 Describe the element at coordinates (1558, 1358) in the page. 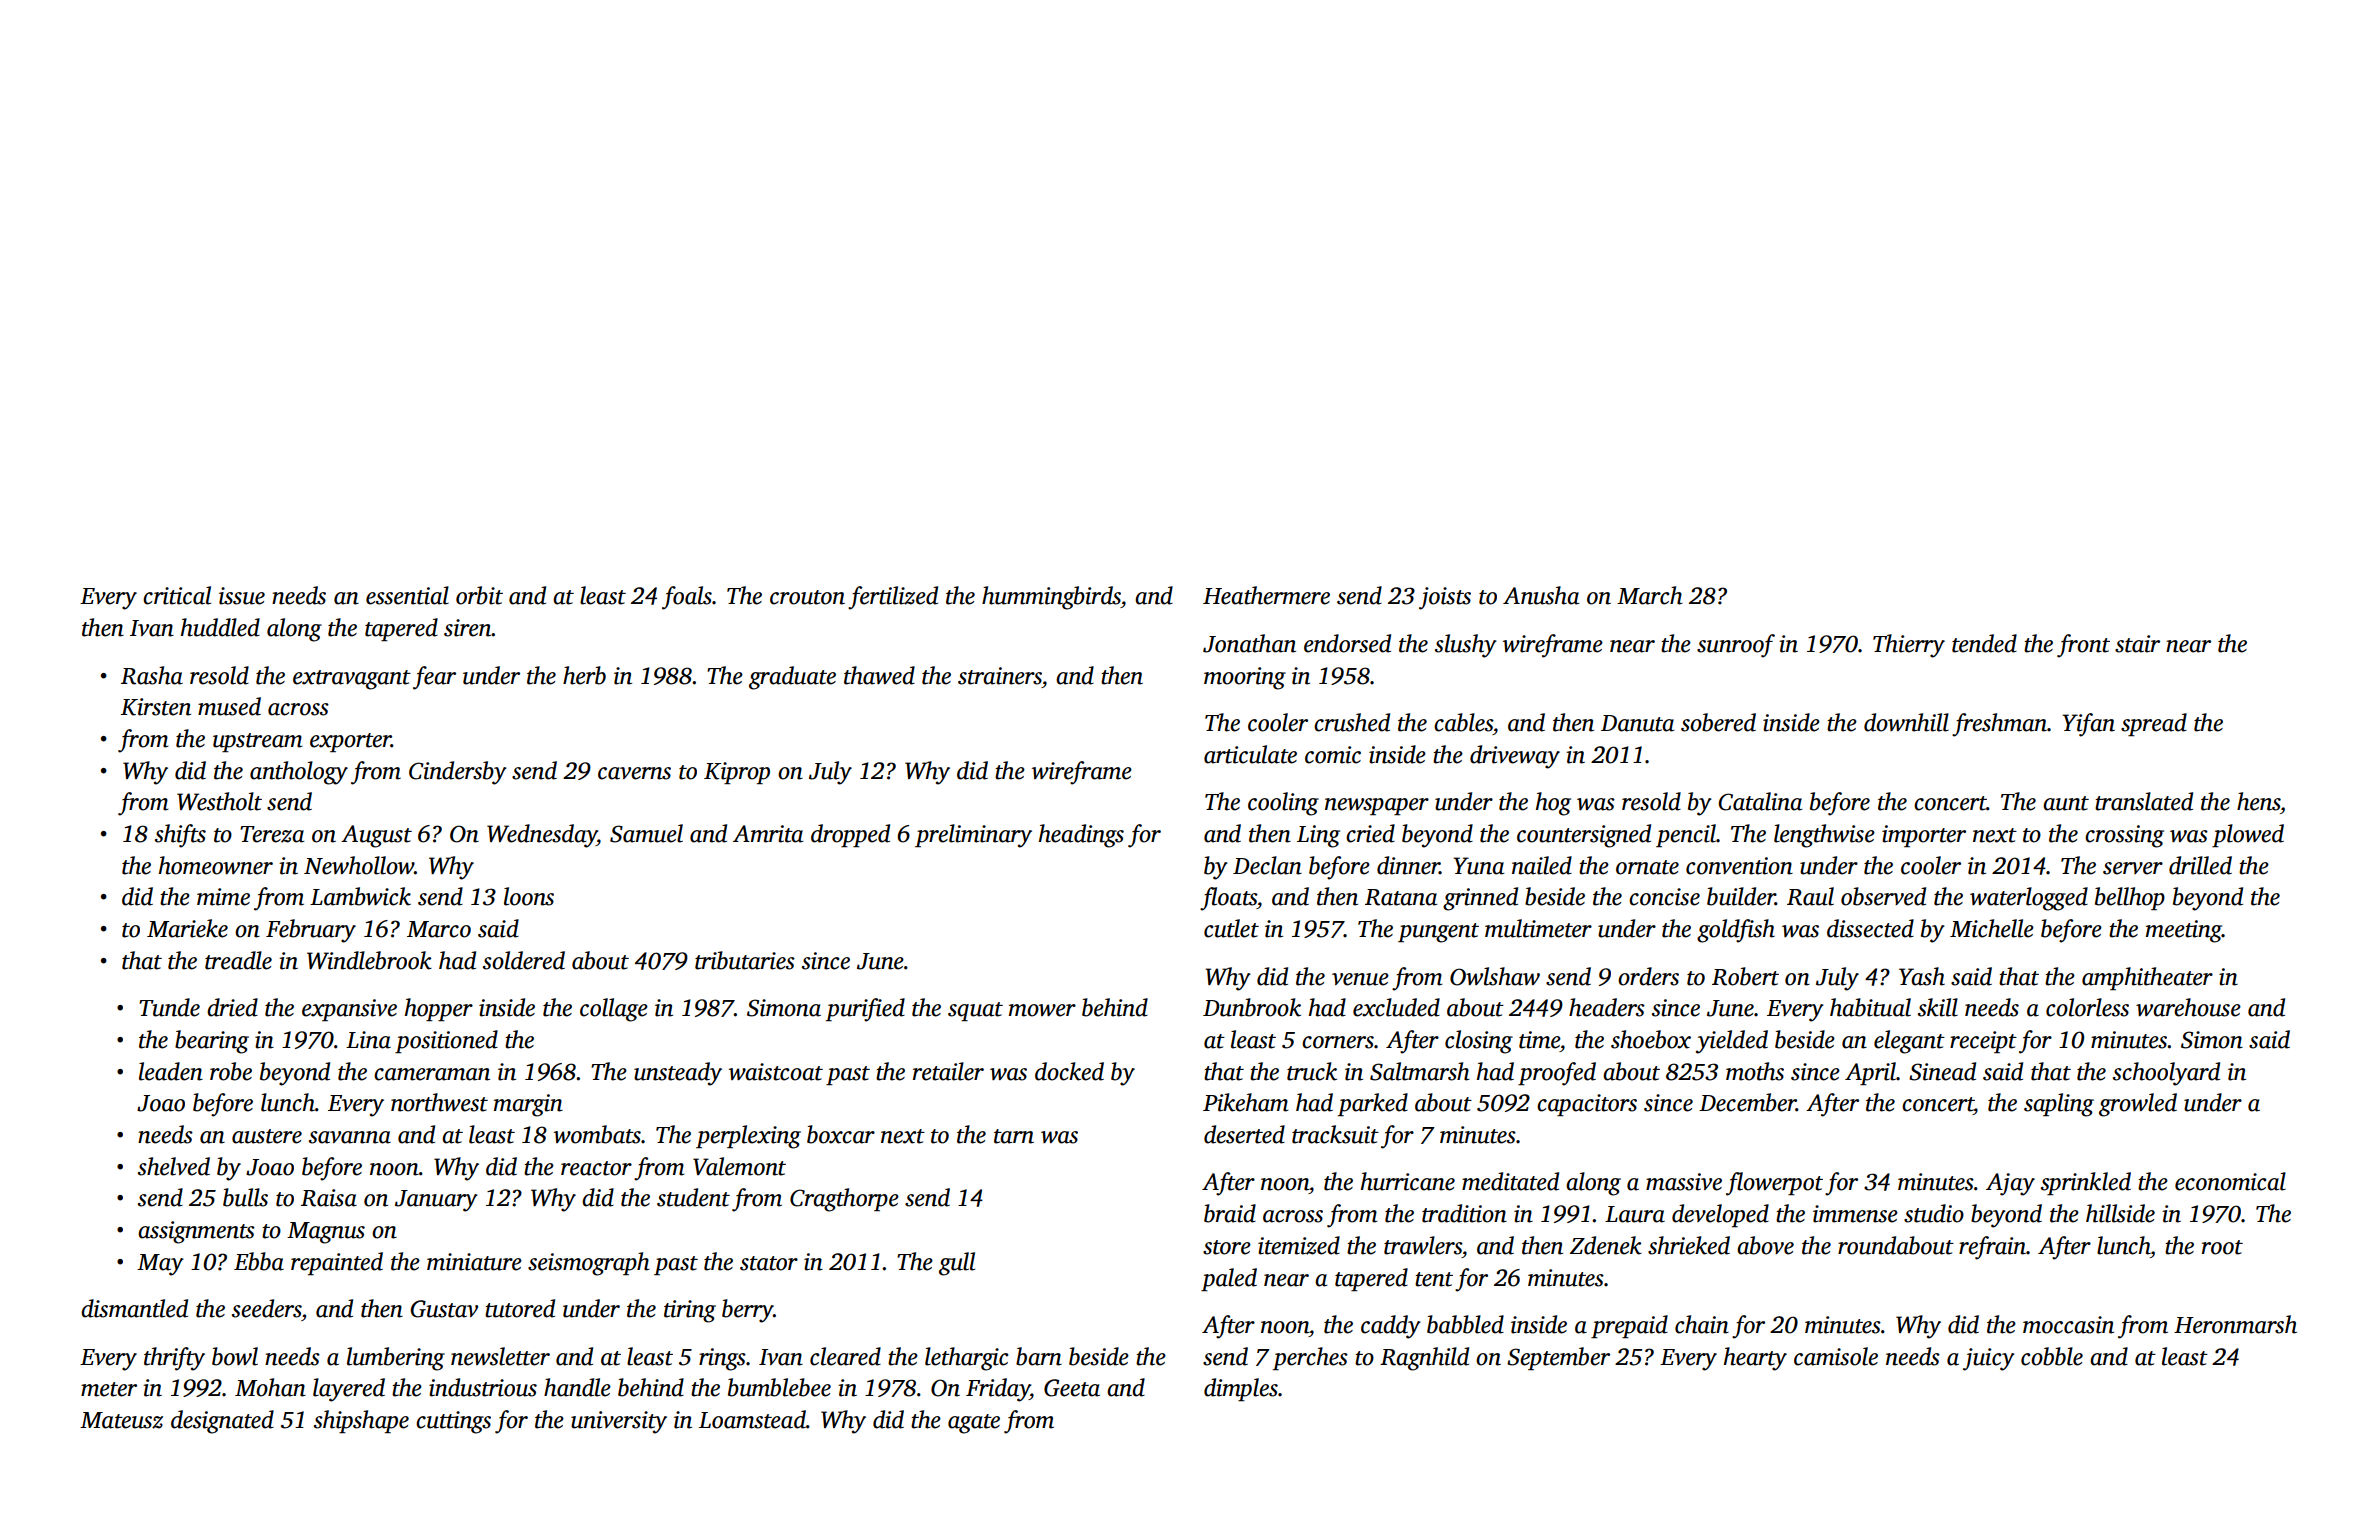

I see `September` at that location.
